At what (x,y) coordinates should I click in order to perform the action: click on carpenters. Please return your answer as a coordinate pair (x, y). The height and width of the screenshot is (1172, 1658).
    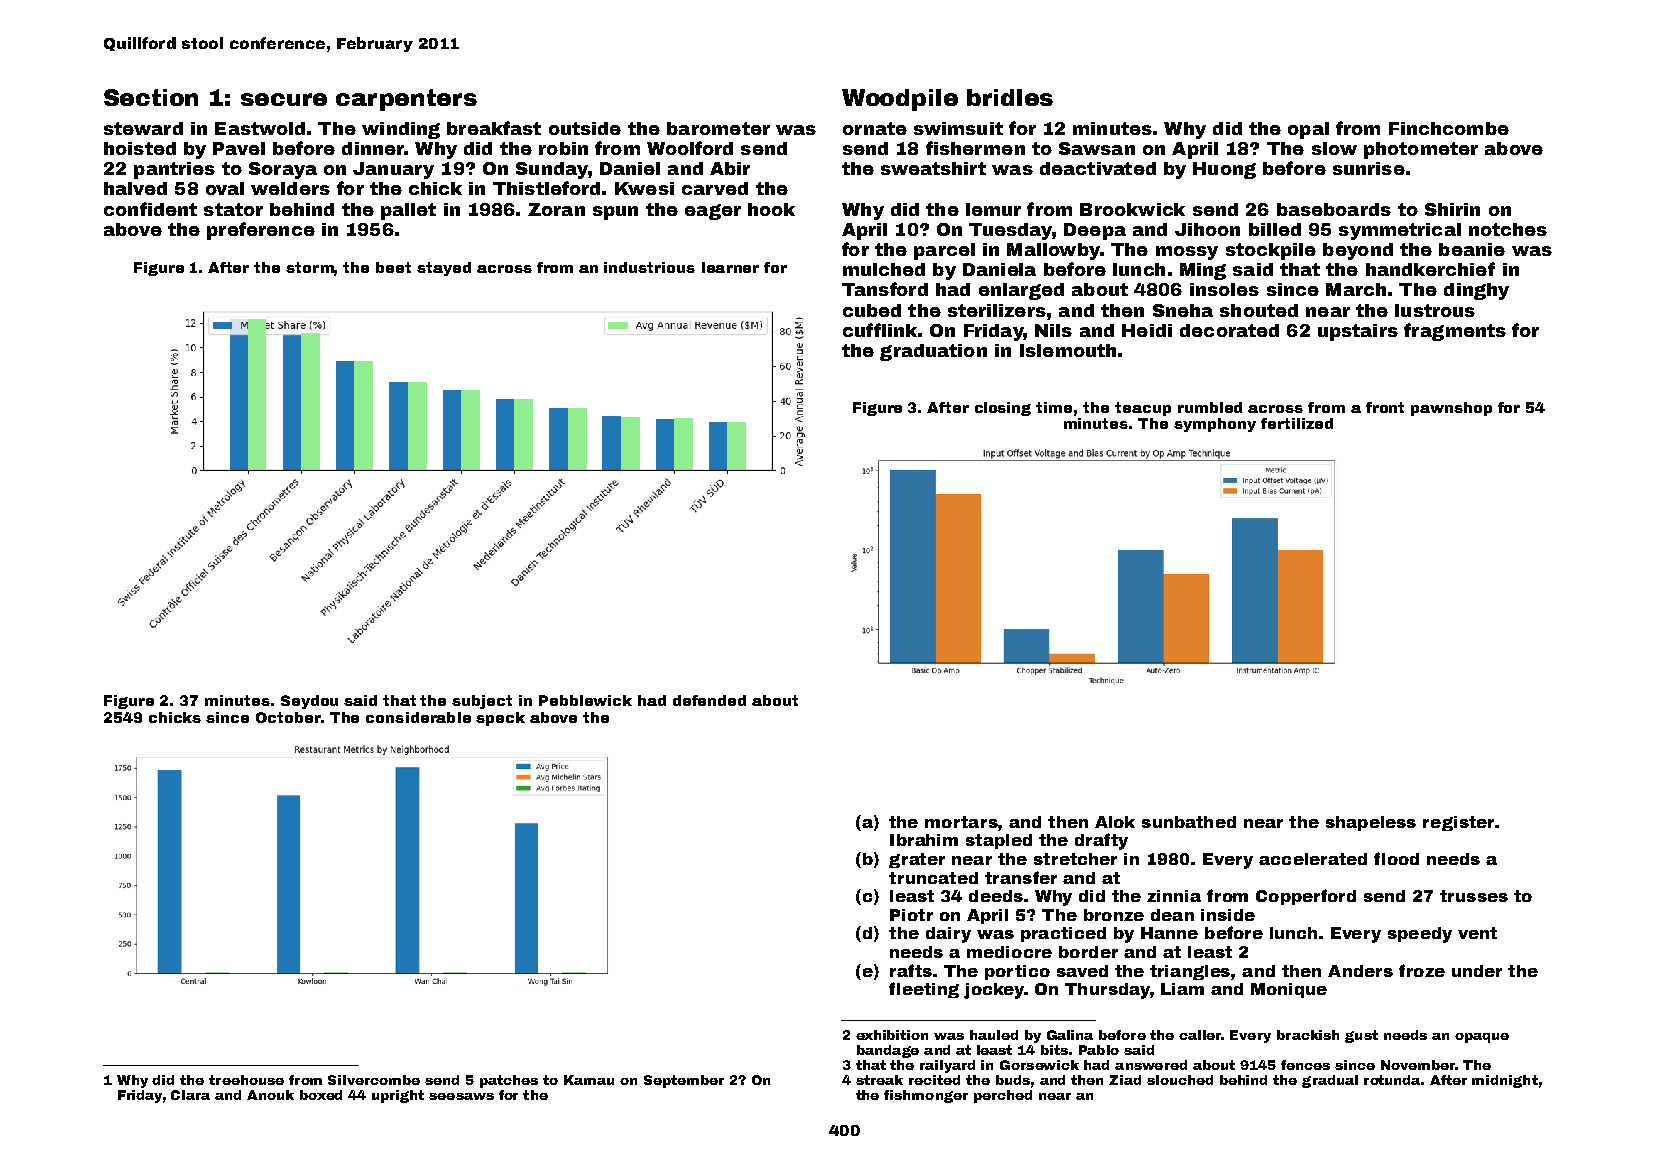
    Looking at the image, I should click on (406, 100).
